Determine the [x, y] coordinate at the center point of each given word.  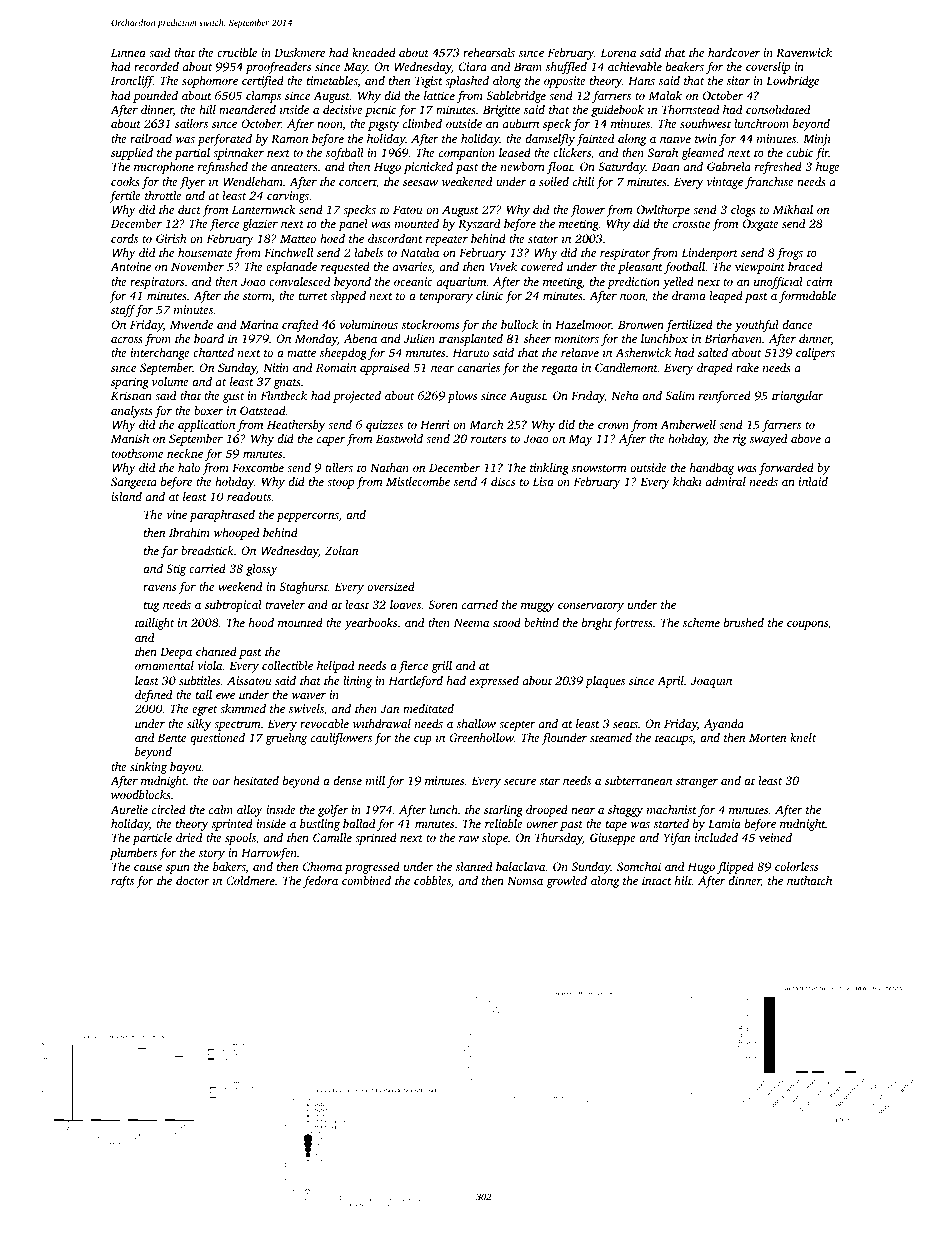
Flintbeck [284, 395]
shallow [476, 723]
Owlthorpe [663, 211]
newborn [523, 166]
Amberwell [688, 424]
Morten [768, 737]
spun [178, 869]
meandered [247, 109]
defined [153, 696]
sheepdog [343, 354]
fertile [125, 197]
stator [543, 239]
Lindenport [710, 254]
